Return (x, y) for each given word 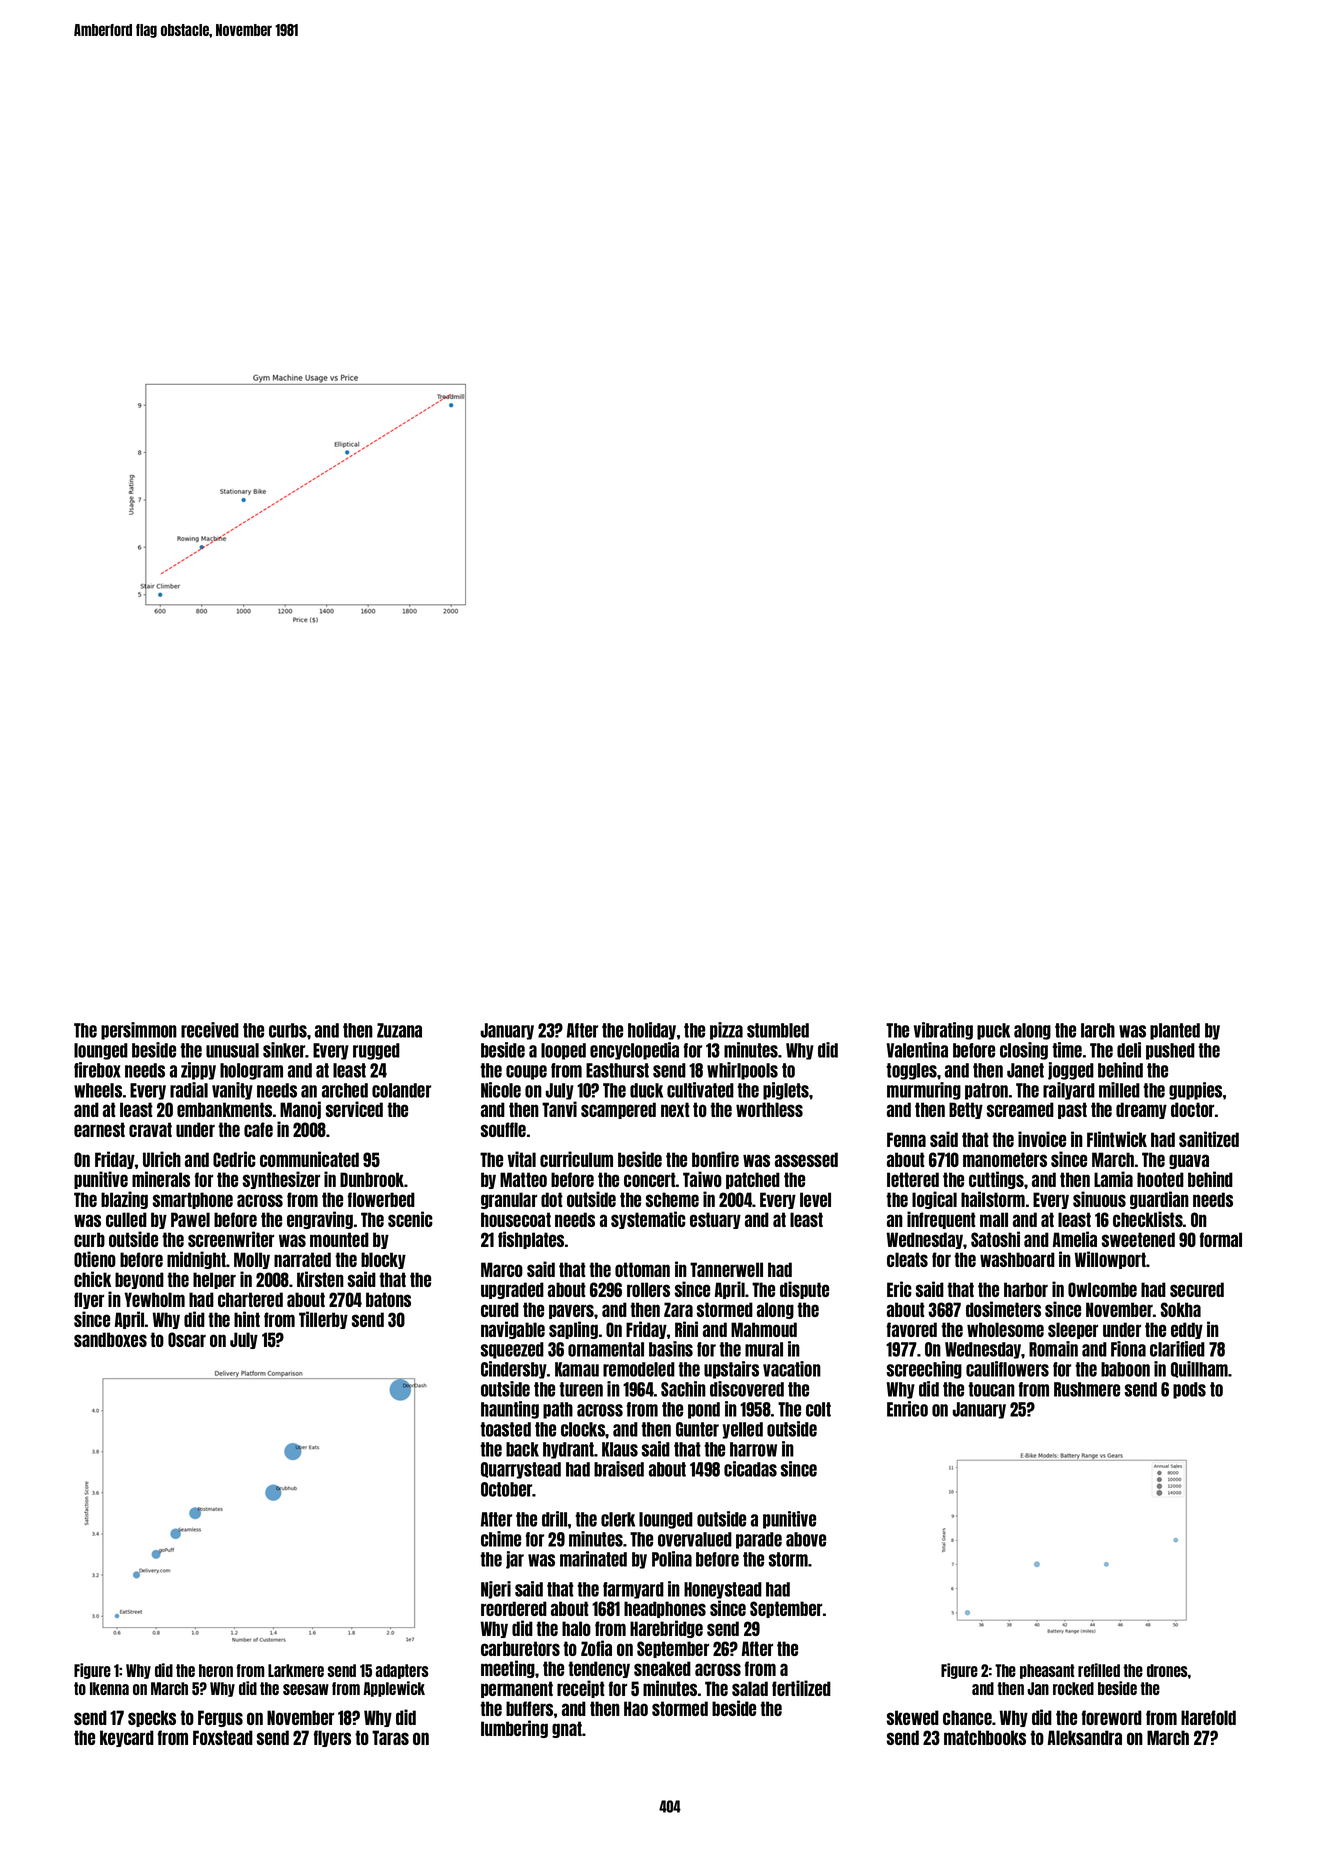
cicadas (750, 1469)
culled (126, 1219)
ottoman (642, 1269)
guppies (1195, 1091)
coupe (526, 1072)
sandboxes (110, 1339)
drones (1167, 1670)
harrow (753, 1449)
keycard (127, 1738)
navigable (513, 1330)
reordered (514, 1608)
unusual (232, 1050)
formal (1221, 1239)
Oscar (187, 1339)
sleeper (1073, 1330)
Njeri (496, 1590)
